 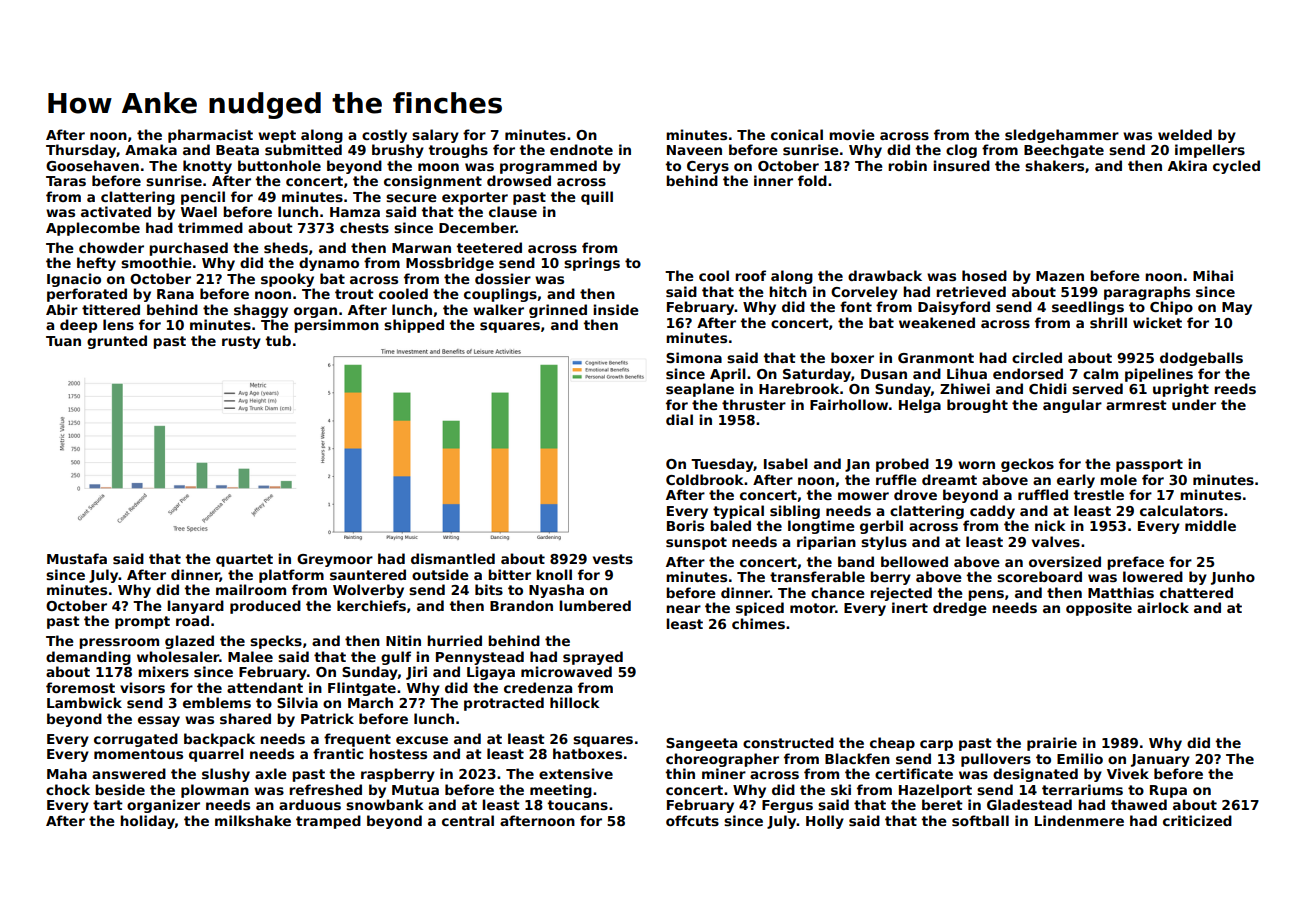 I want to click on sibling, so click(x=795, y=512).
